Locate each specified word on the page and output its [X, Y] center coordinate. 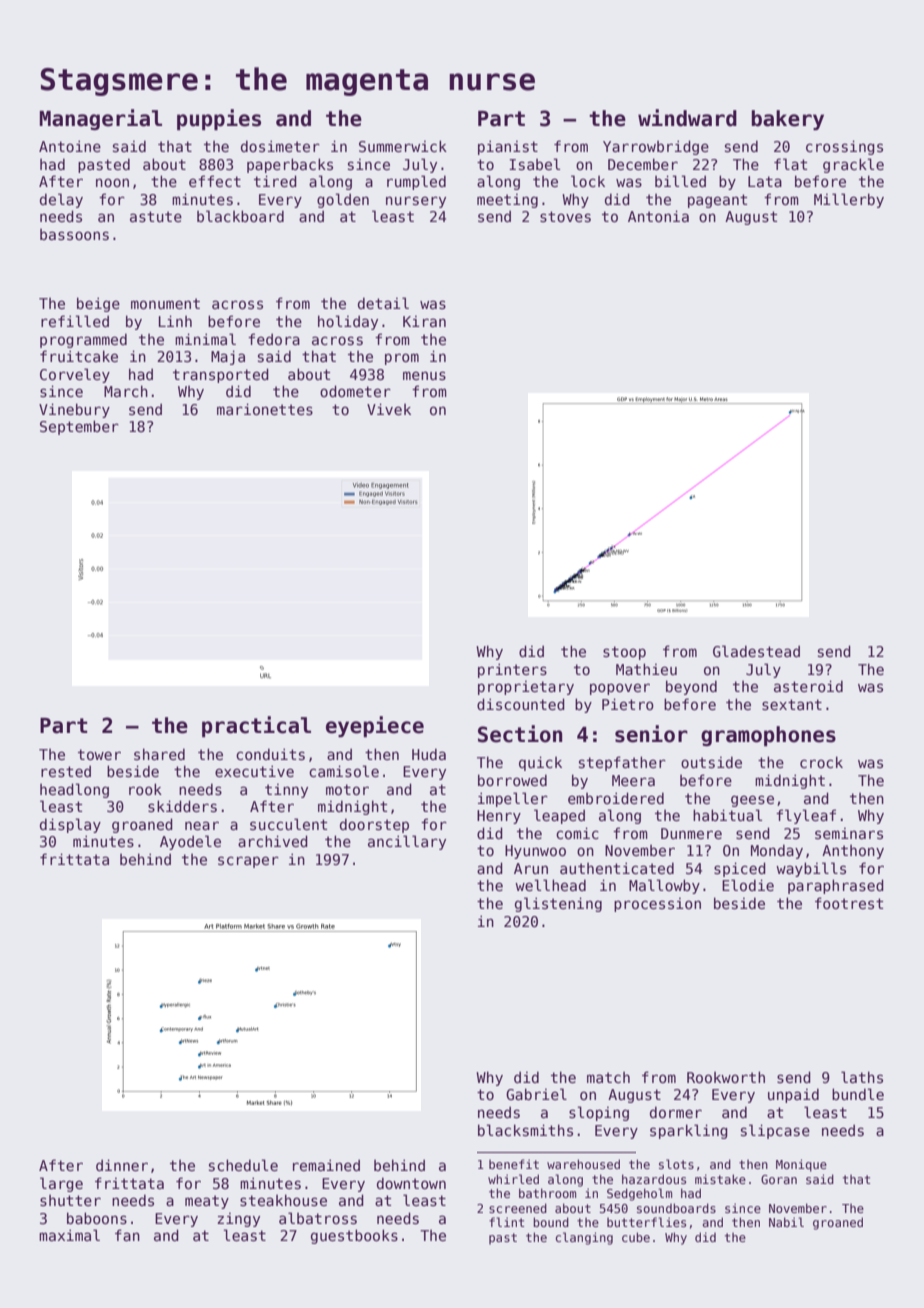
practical [256, 726]
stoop [624, 653]
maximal [69, 1235]
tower [99, 754]
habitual [727, 815]
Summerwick [403, 146]
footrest [849, 903]
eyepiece [375, 726]
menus [424, 375]
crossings [844, 147]
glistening [558, 904]
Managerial [101, 119]
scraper [248, 862]
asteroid [808, 686]
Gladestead [756, 651]
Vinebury [74, 410]
